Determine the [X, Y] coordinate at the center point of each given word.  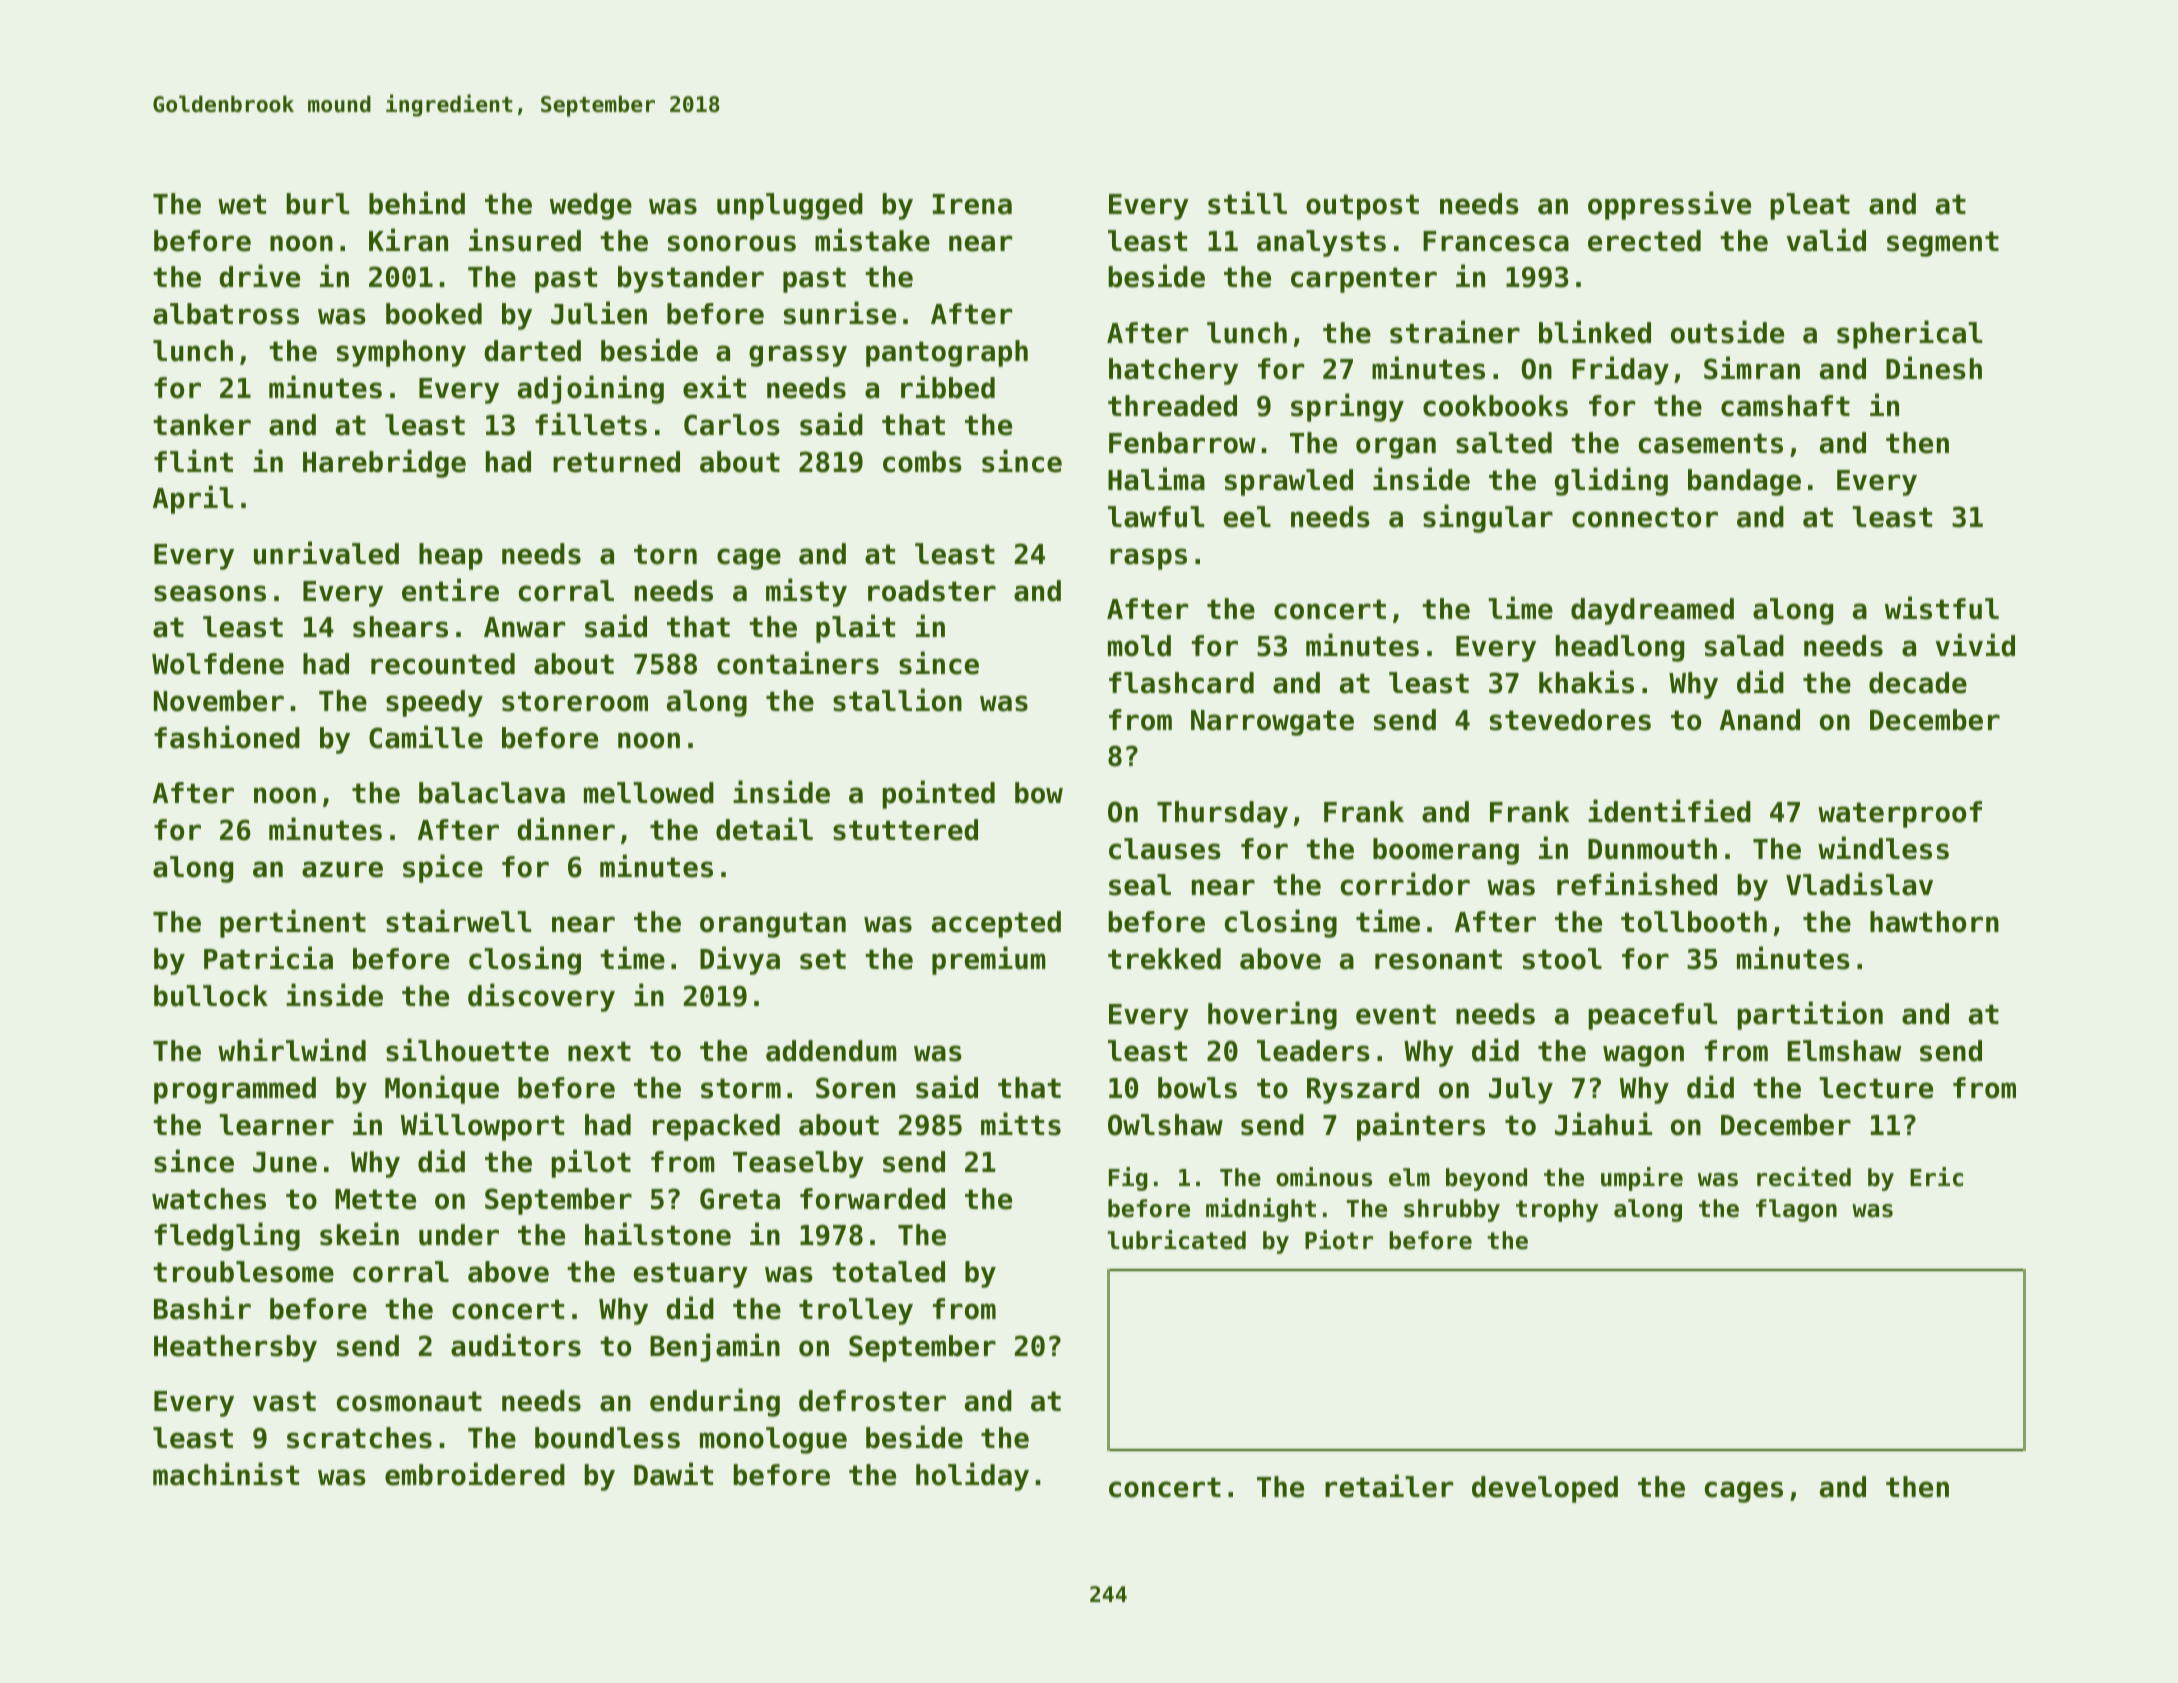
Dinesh [1934, 368]
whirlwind [292, 1050]
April [193, 499]
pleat [1810, 206]
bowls [1197, 1088]
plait [855, 628]
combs [922, 462]
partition [1810, 1015]
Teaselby [798, 1164]
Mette [375, 1199]
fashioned [227, 737]
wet [242, 204]
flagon [1796, 1210]
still [1247, 203]
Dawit [673, 1474]
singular [1488, 518]
